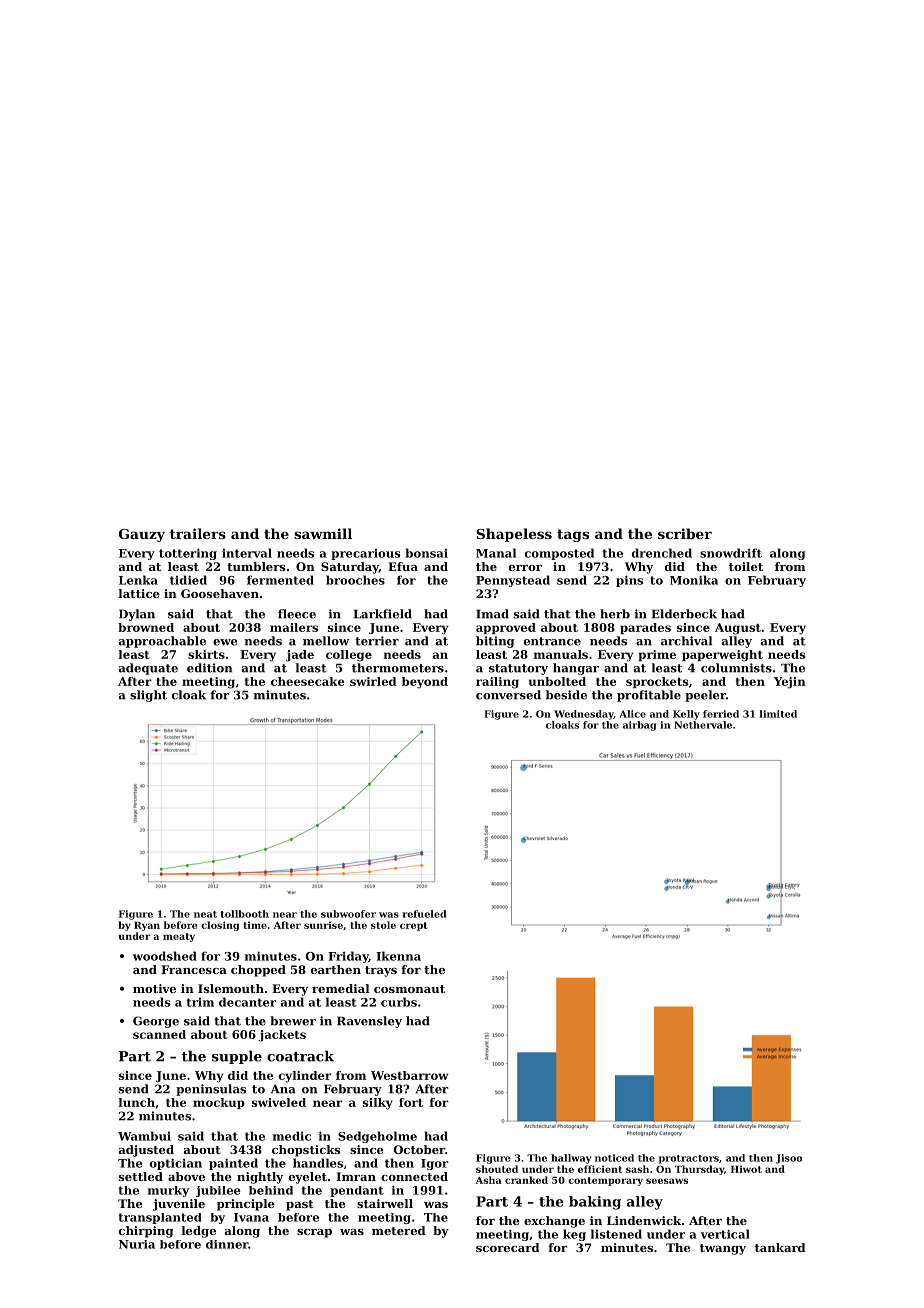 This image has width=924, height=1308. I want to click on dinner, so click(227, 1244).
